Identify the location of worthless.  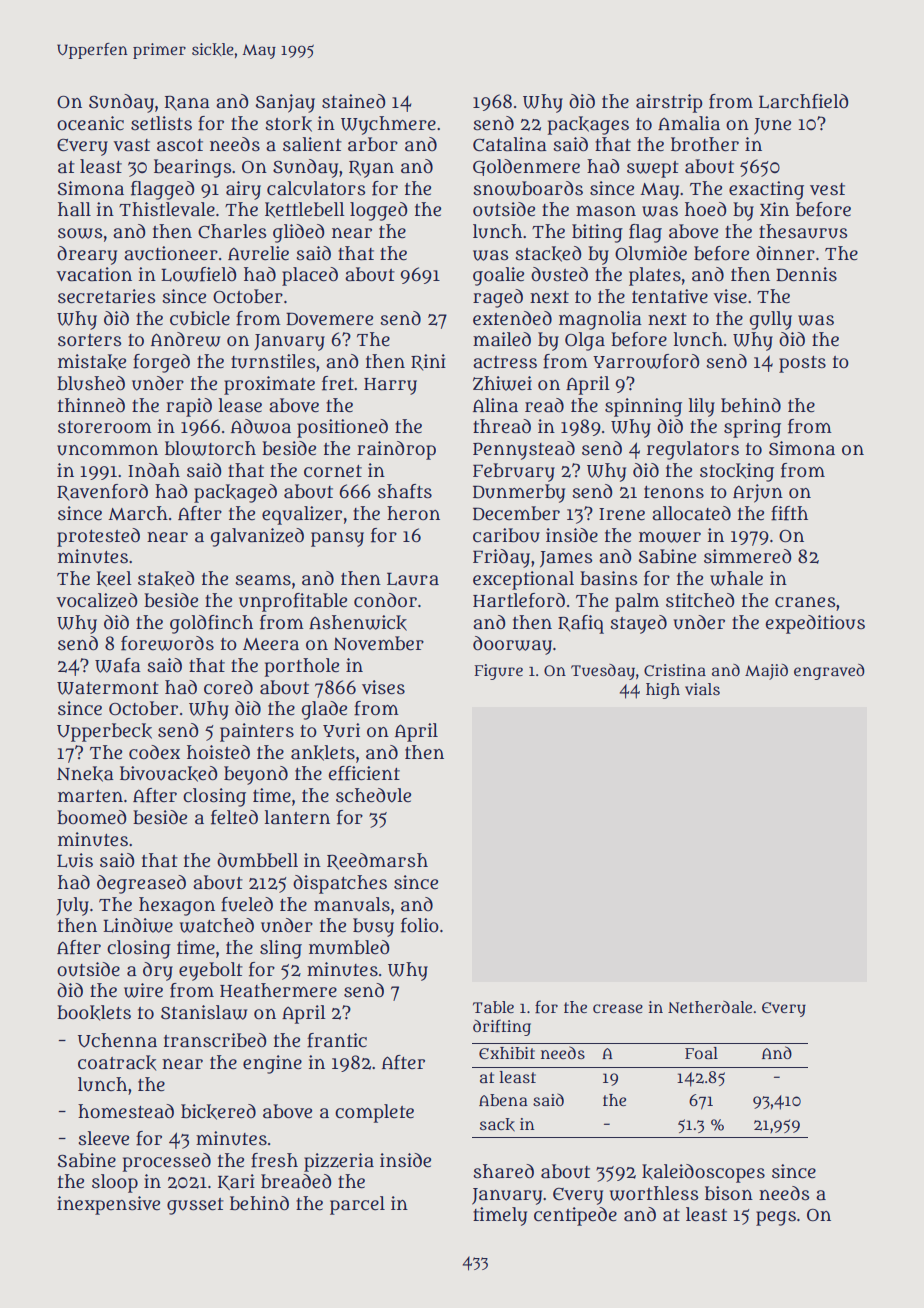
(654, 1193).
